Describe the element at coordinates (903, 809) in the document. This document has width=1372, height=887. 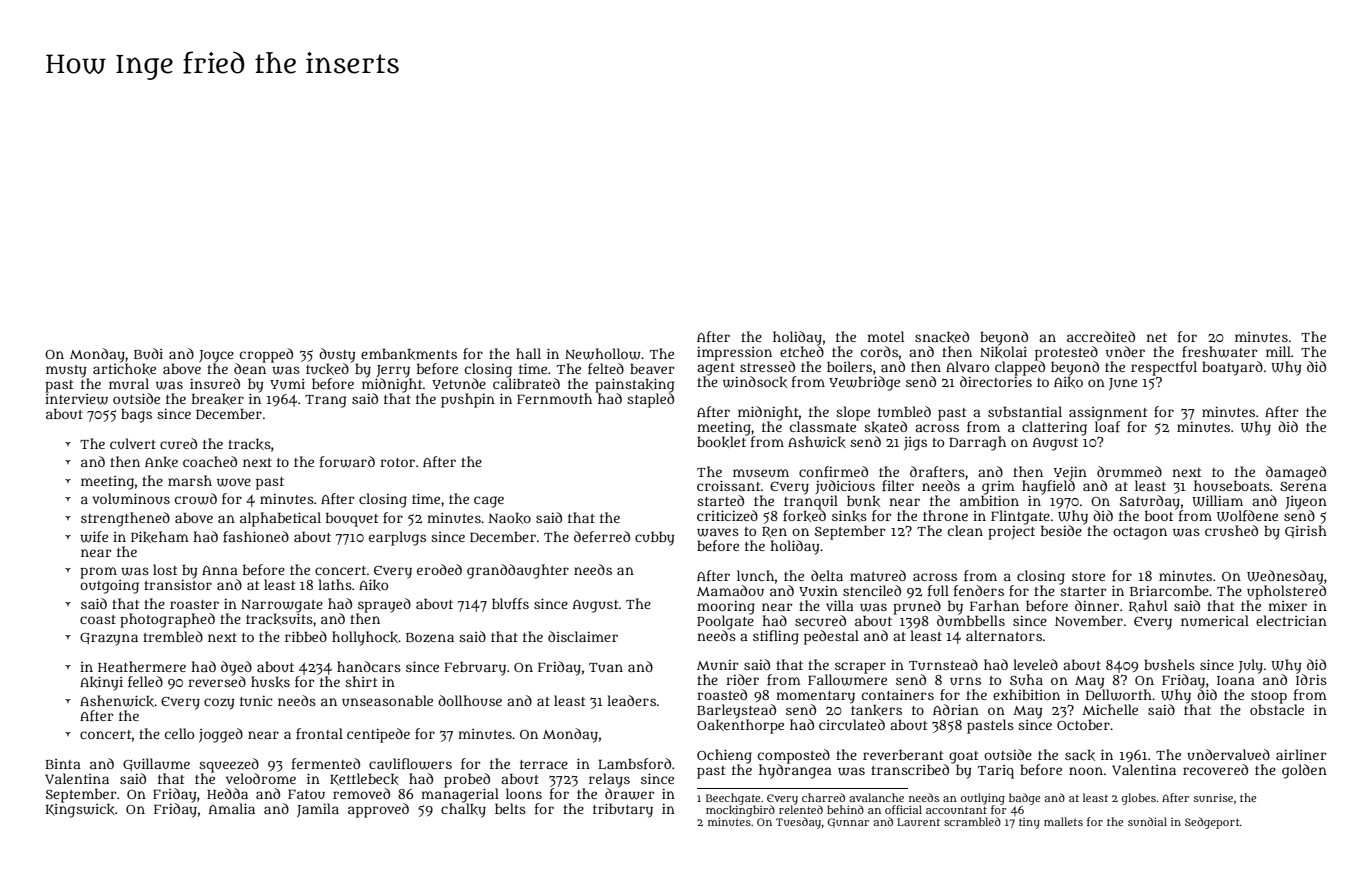
I see `official` at that location.
